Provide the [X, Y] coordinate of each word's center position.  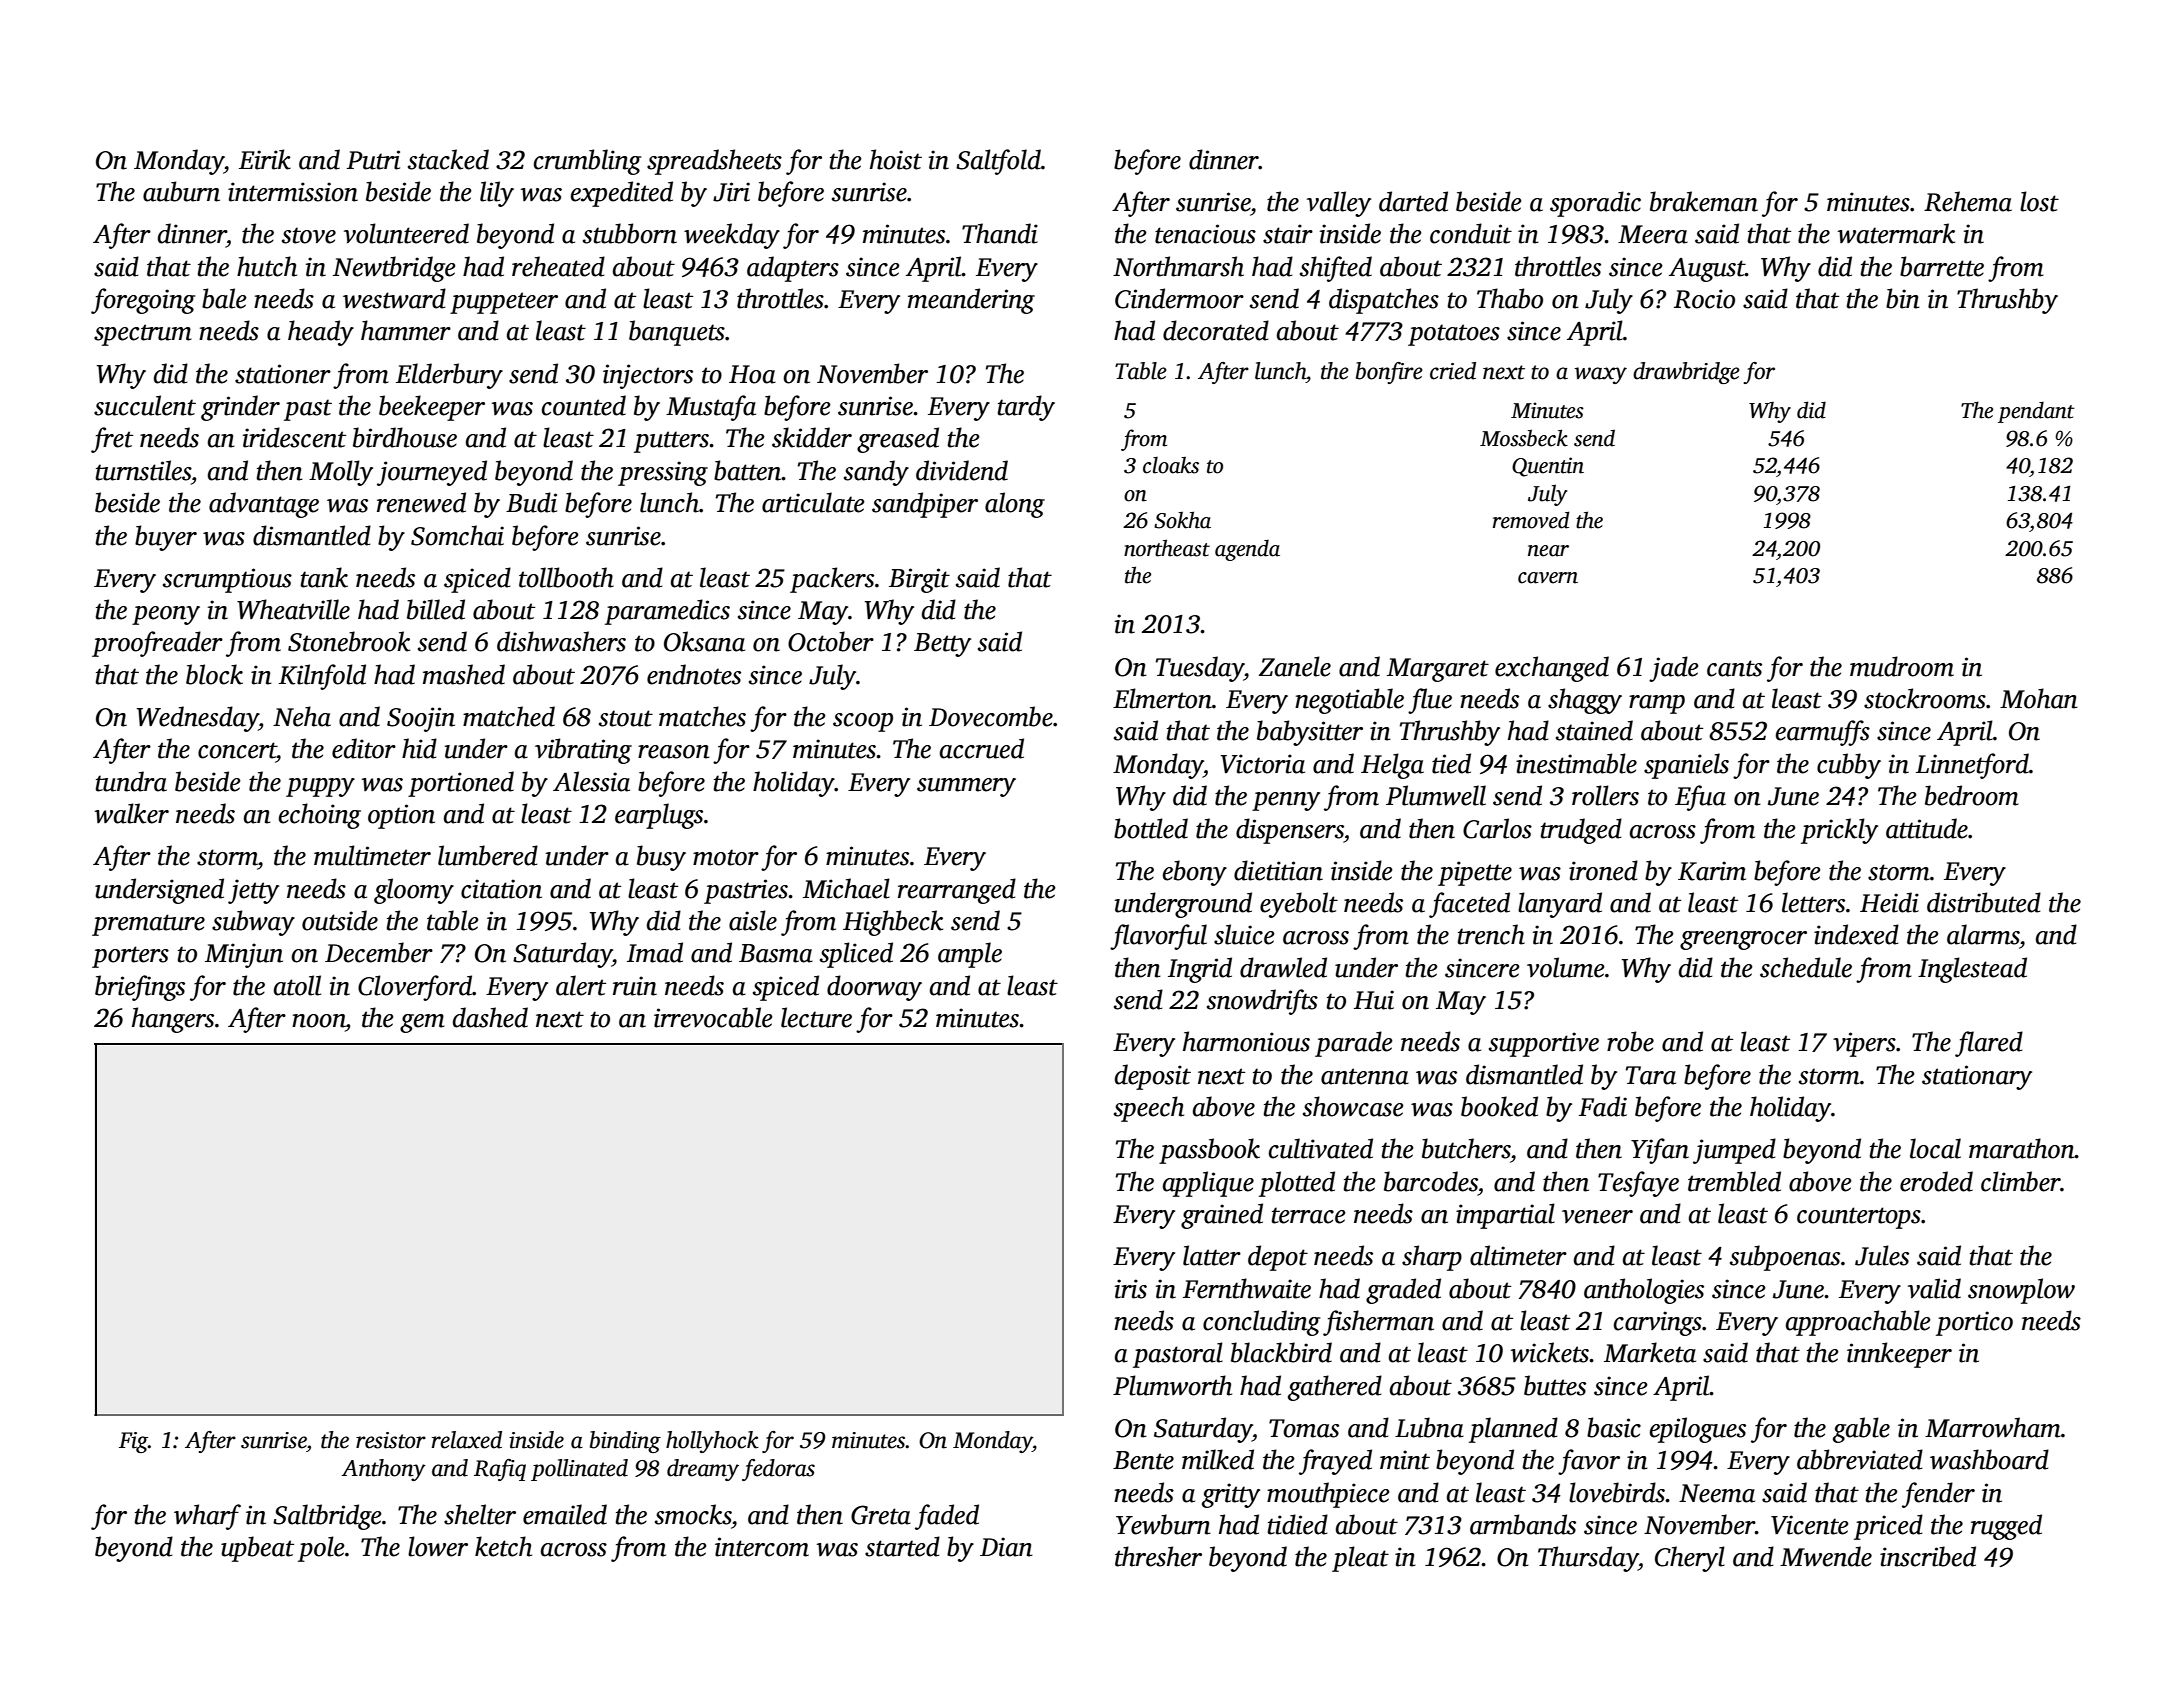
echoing [320, 816]
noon [318, 1021]
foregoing [143, 301]
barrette [1942, 266]
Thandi [1000, 233]
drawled [1283, 967]
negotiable [1349, 701]
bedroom [1972, 795]
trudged [1581, 831]
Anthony [383, 1470]
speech [1149, 1109]
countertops [1859, 1218]
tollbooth [566, 577]
